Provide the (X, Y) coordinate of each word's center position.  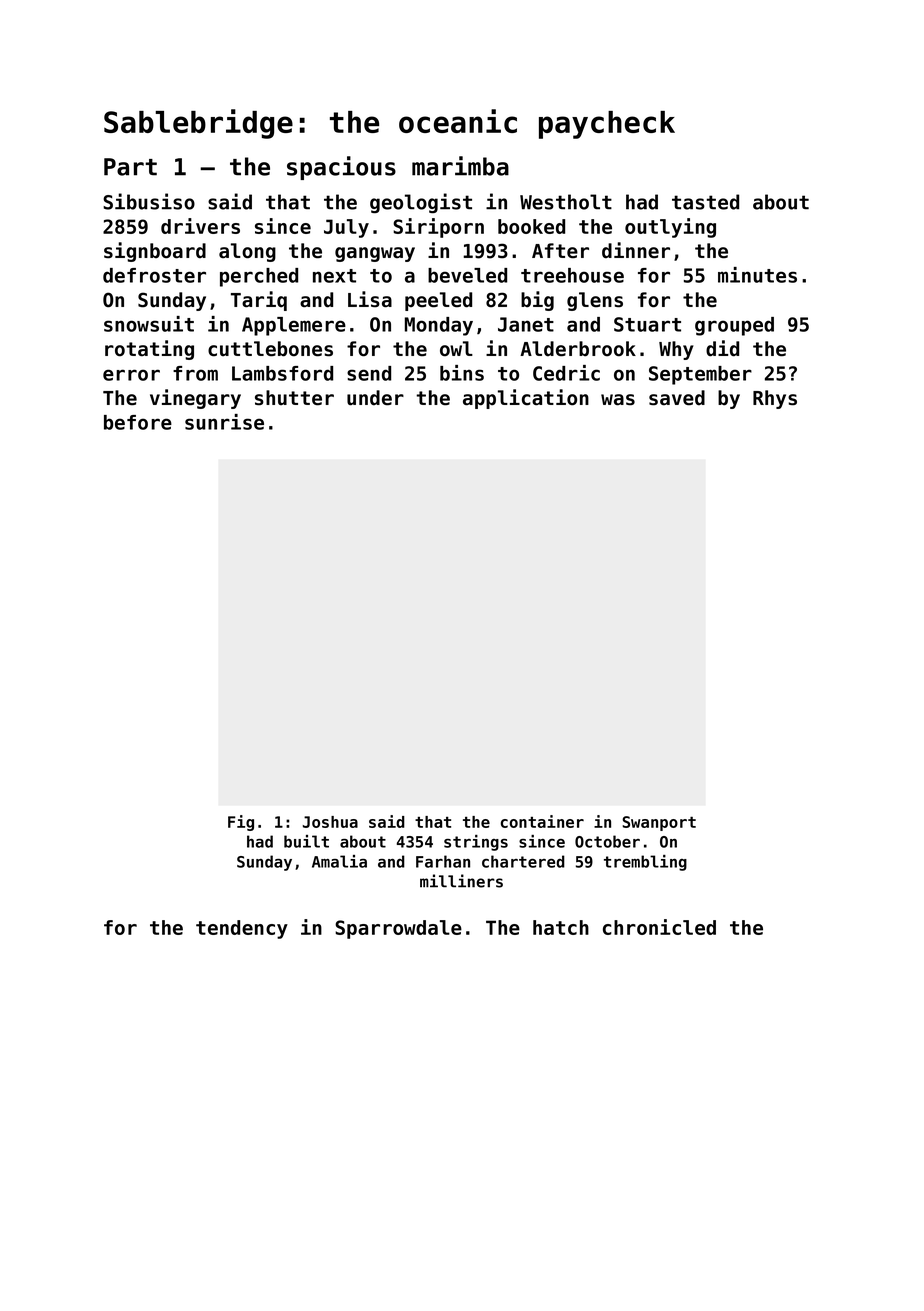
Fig (241, 823)
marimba (460, 166)
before (138, 422)
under (375, 398)
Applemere (294, 326)
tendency (242, 929)
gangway (375, 254)
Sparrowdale (398, 929)
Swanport (659, 823)
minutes (757, 275)
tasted (705, 202)
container (542, 821)
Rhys (775, 399)
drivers (200, 226)
